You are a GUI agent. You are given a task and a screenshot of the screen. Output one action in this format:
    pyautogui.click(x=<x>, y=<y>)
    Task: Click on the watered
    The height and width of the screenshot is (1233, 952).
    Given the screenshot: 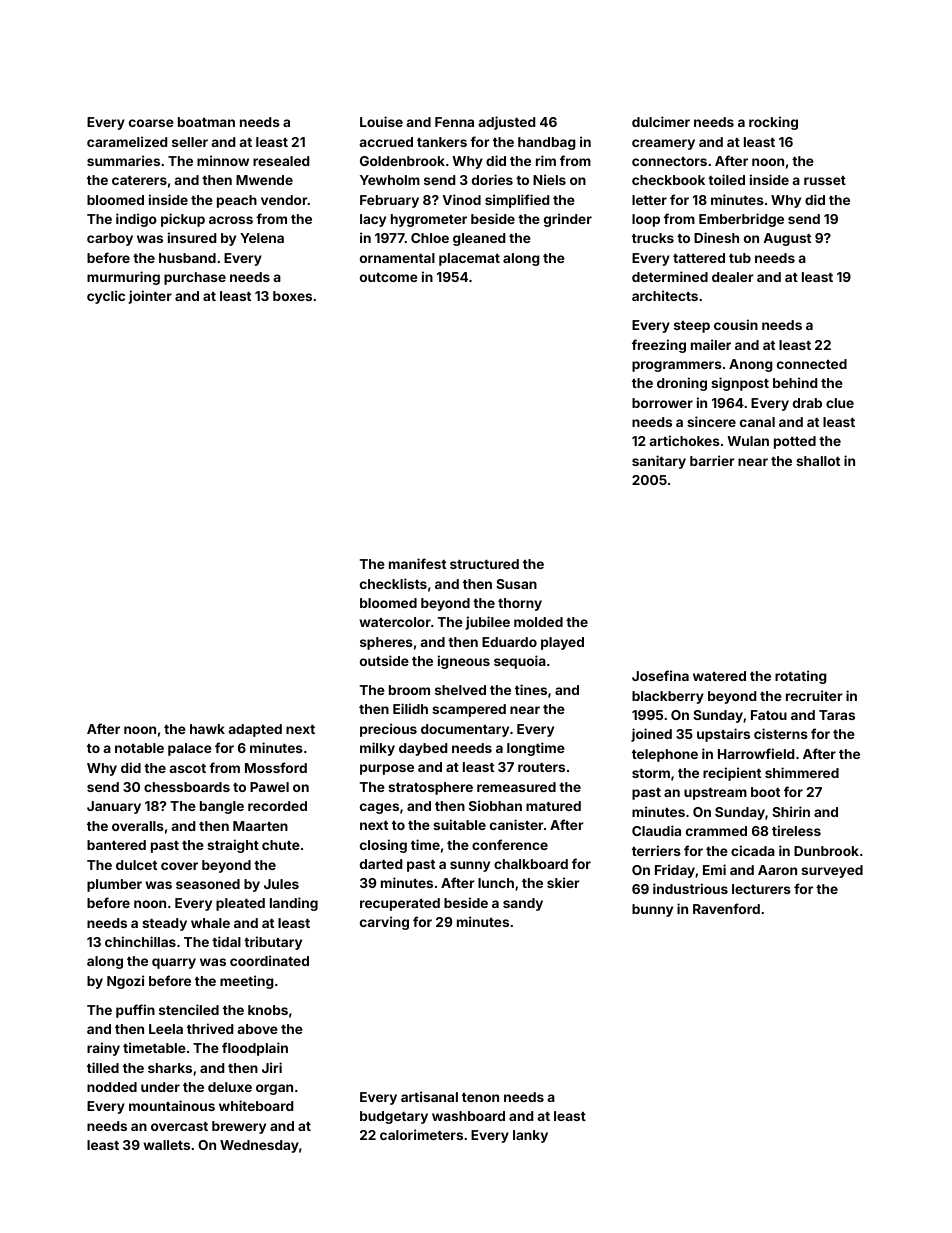 What is the action you would take?
    pyautogui.click(x=719, y=676)
